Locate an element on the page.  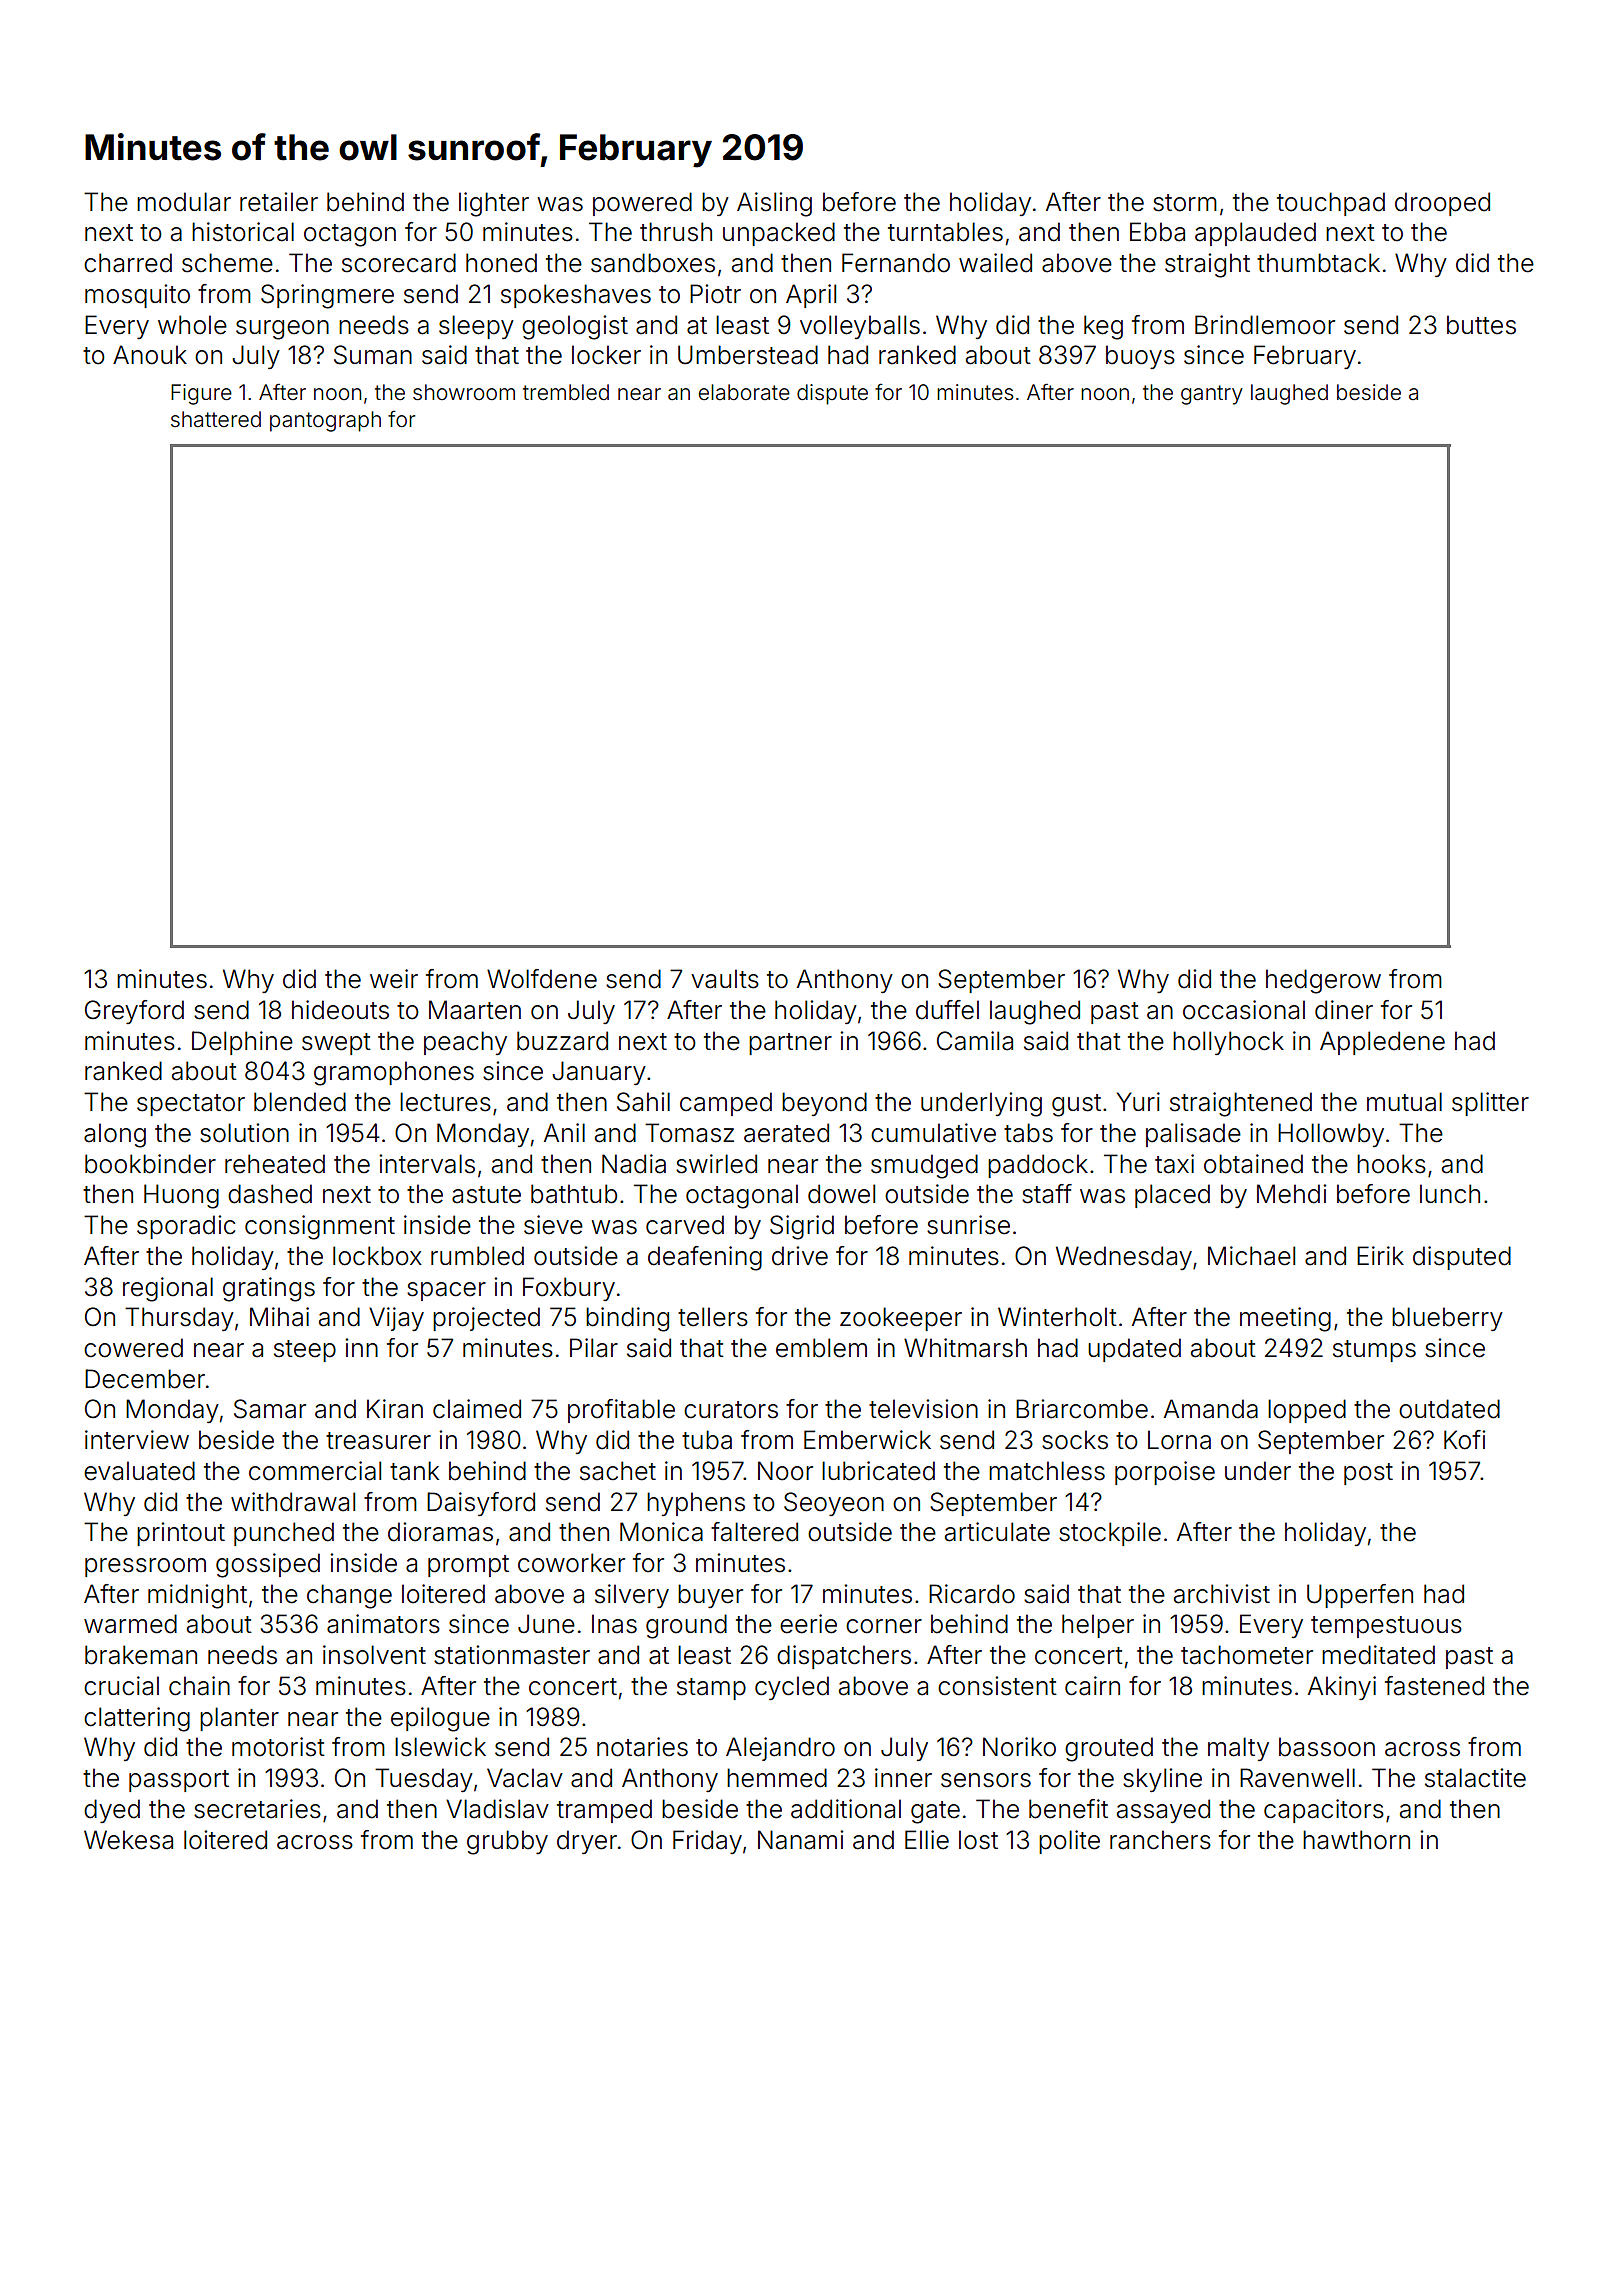
elaborate is located at coordinates (744, 392).
